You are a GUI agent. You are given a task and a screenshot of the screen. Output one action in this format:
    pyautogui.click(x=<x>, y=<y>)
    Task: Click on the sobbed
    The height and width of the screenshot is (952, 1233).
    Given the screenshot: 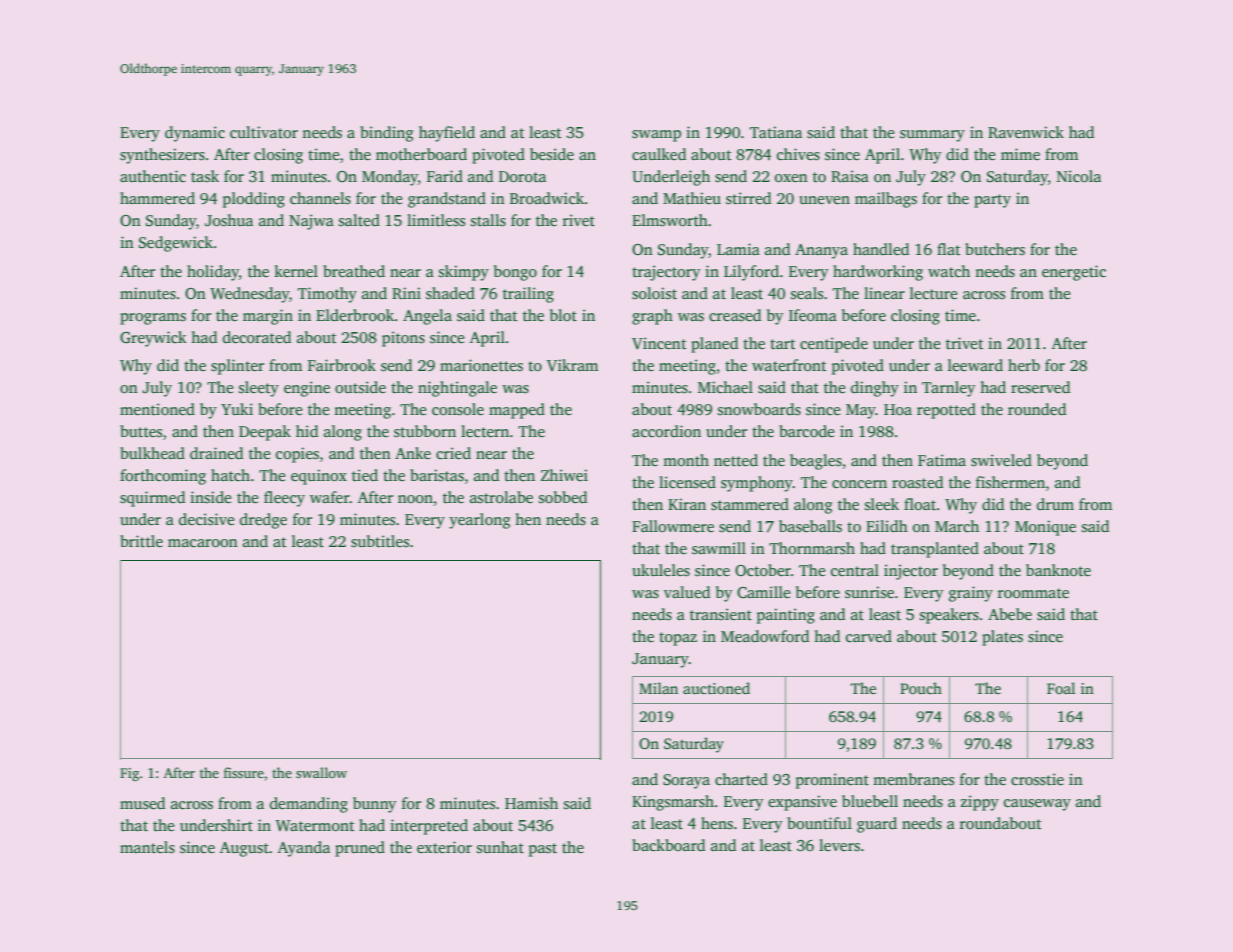 What is the action you would take?
    pyautogui.click(x=563, y=497)
